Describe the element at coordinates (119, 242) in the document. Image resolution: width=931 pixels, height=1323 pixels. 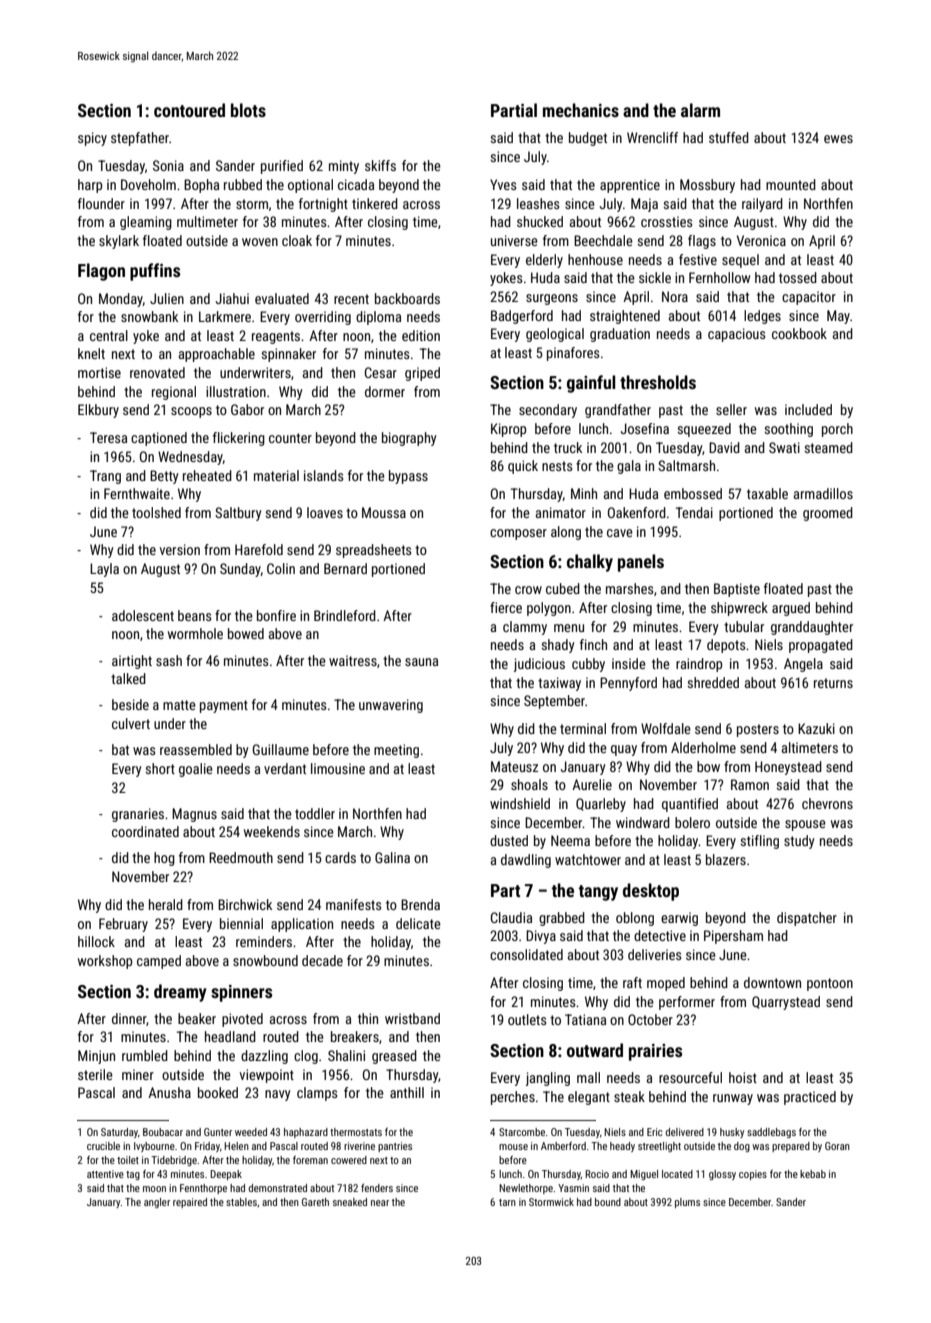
I see `skylark` at that location.
